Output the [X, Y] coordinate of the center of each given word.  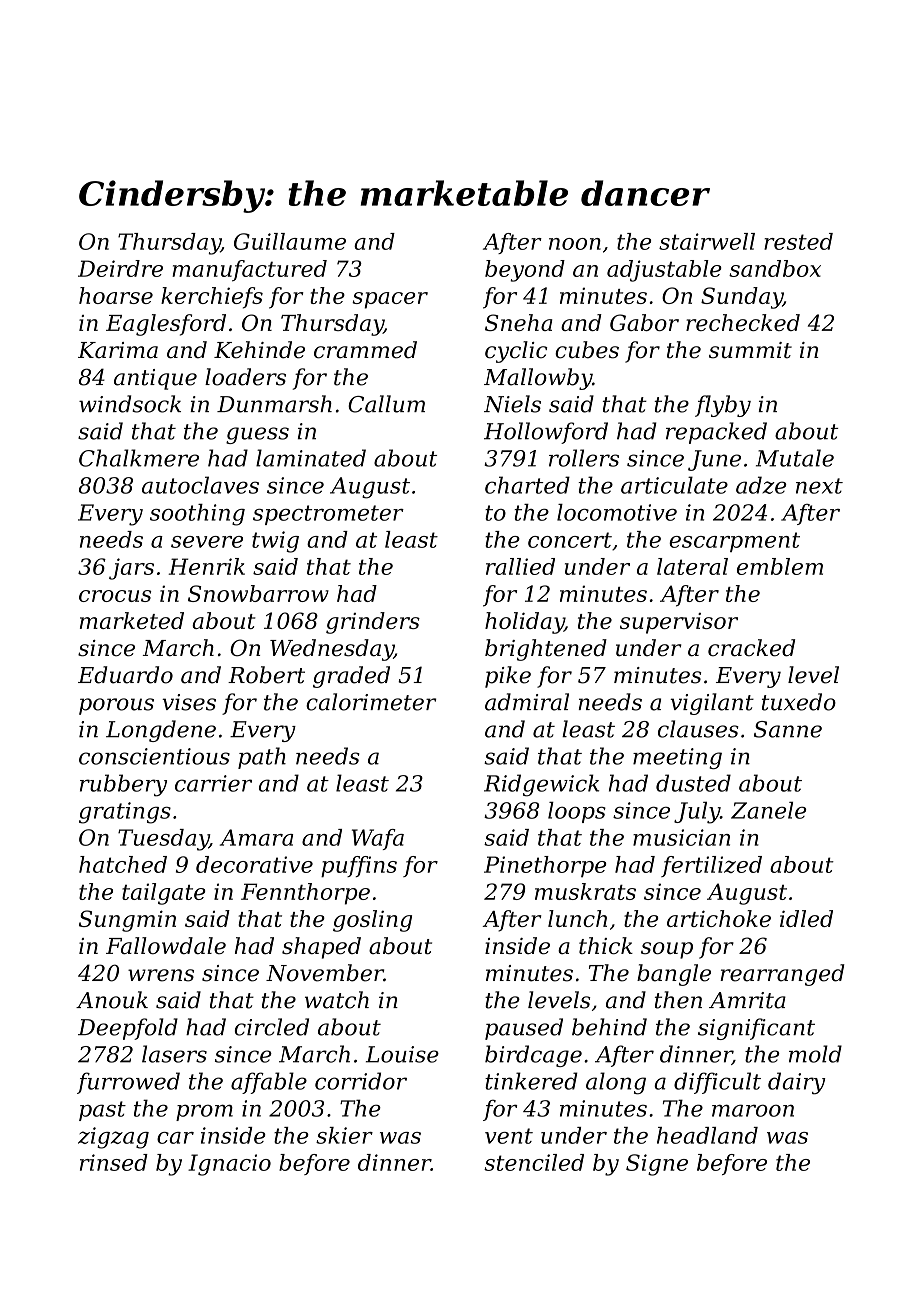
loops [577, 812]
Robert [266, 675]
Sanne [788, 729]
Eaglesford [166, 325]
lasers [174, 1054]
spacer [390, 300]
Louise [402, 1054]
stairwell [707, 241]
